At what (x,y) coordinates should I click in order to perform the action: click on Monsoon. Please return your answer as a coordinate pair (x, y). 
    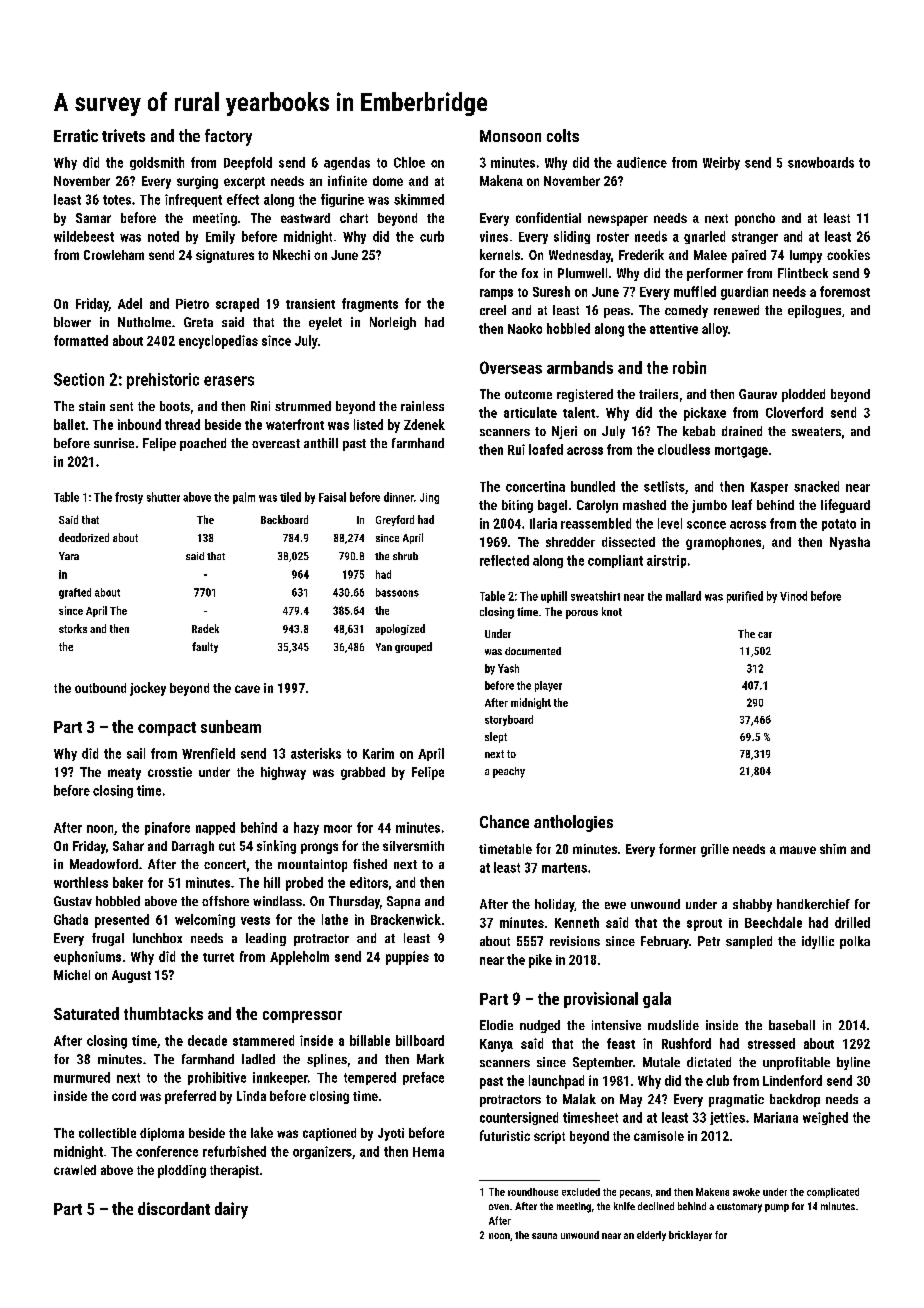
    Looking at the image, I should click on (510, 136).
